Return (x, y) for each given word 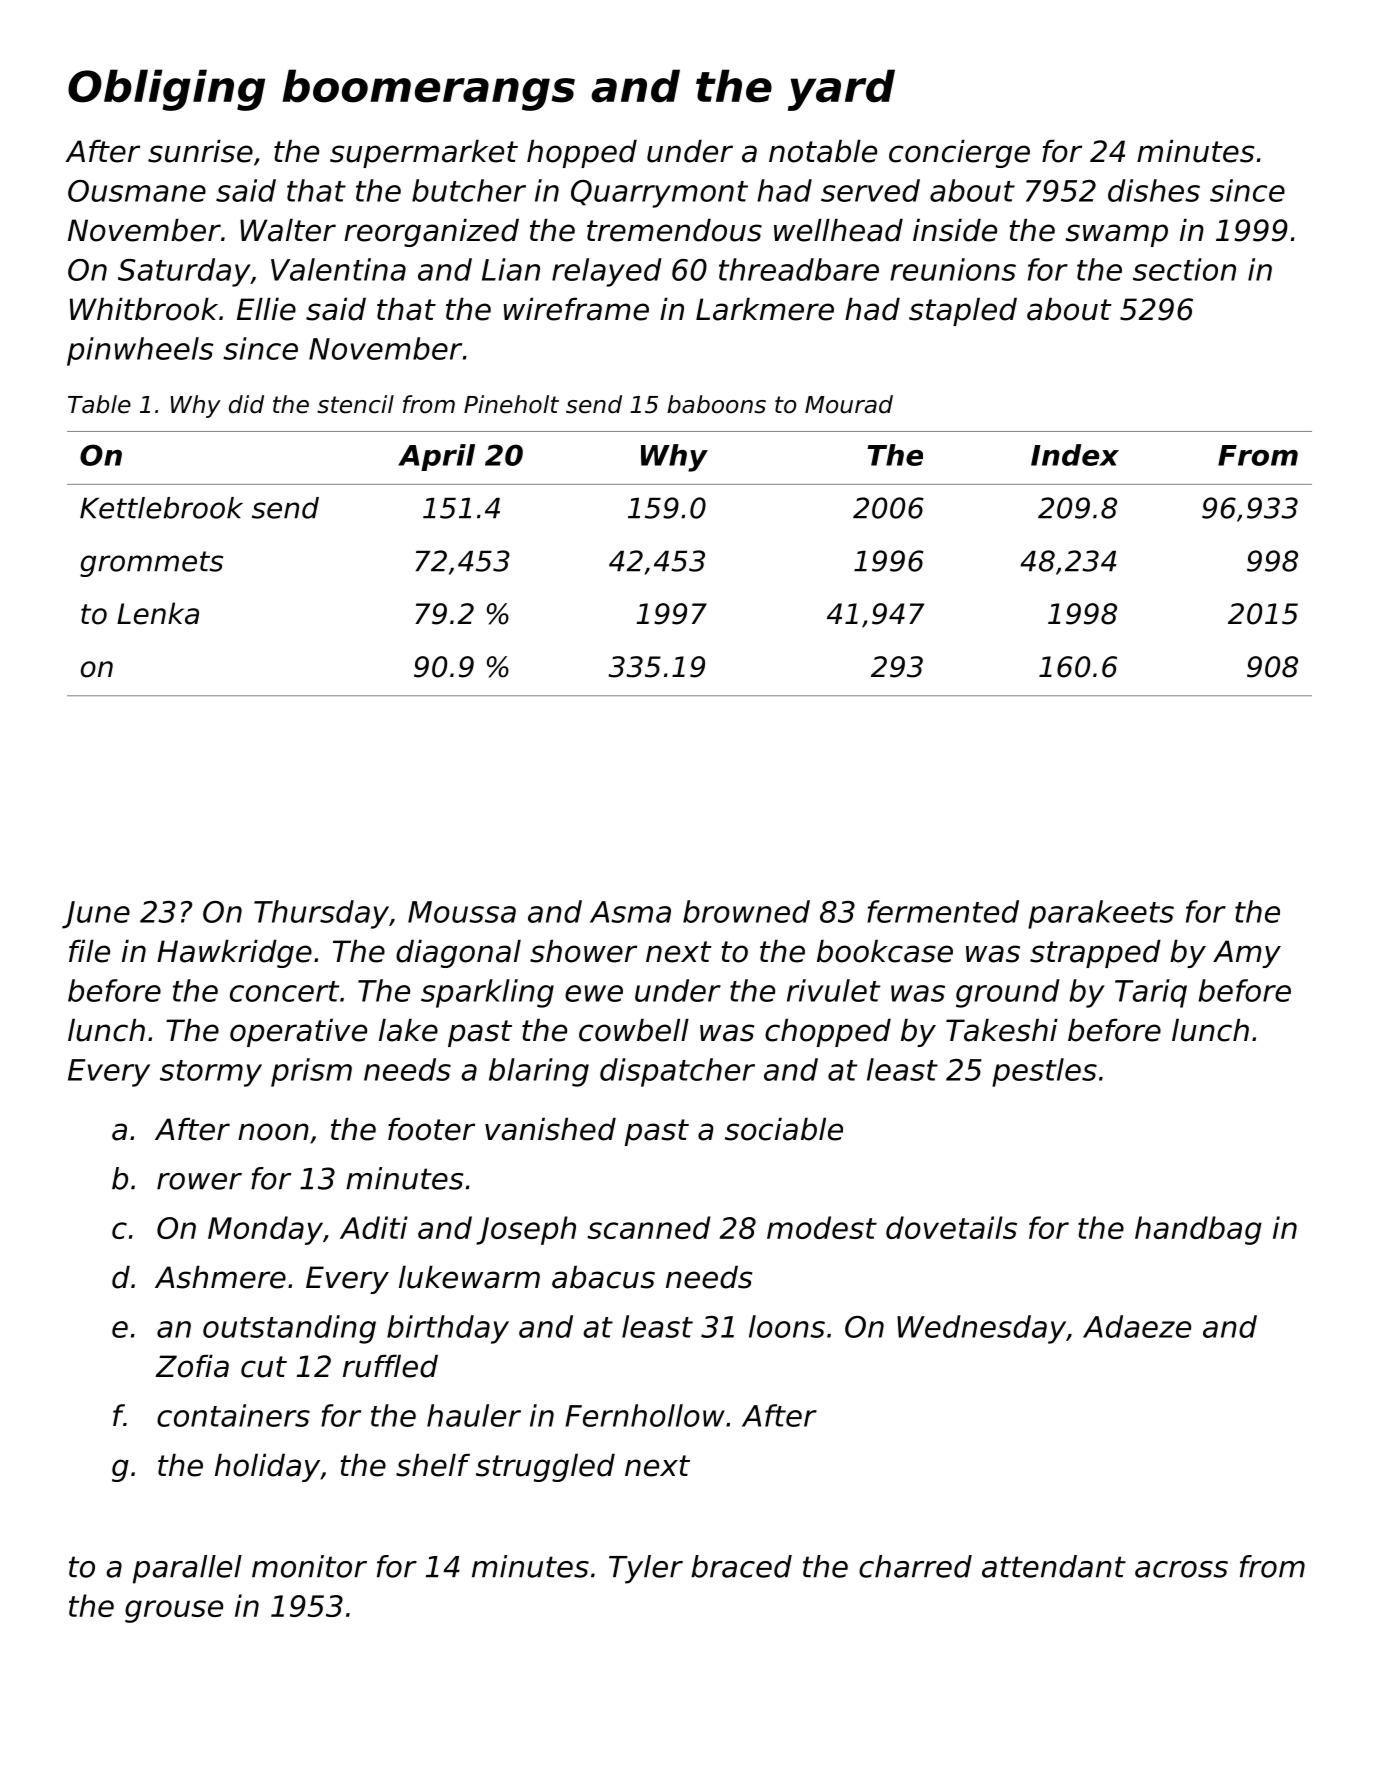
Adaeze (1137, 1326)
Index (1075, 455)
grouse (174, 1611)
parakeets (1101, 914)
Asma (630, 912)
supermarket (424, 153)
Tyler (646, 1569)
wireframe (576, 309)
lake (408, 1030)
